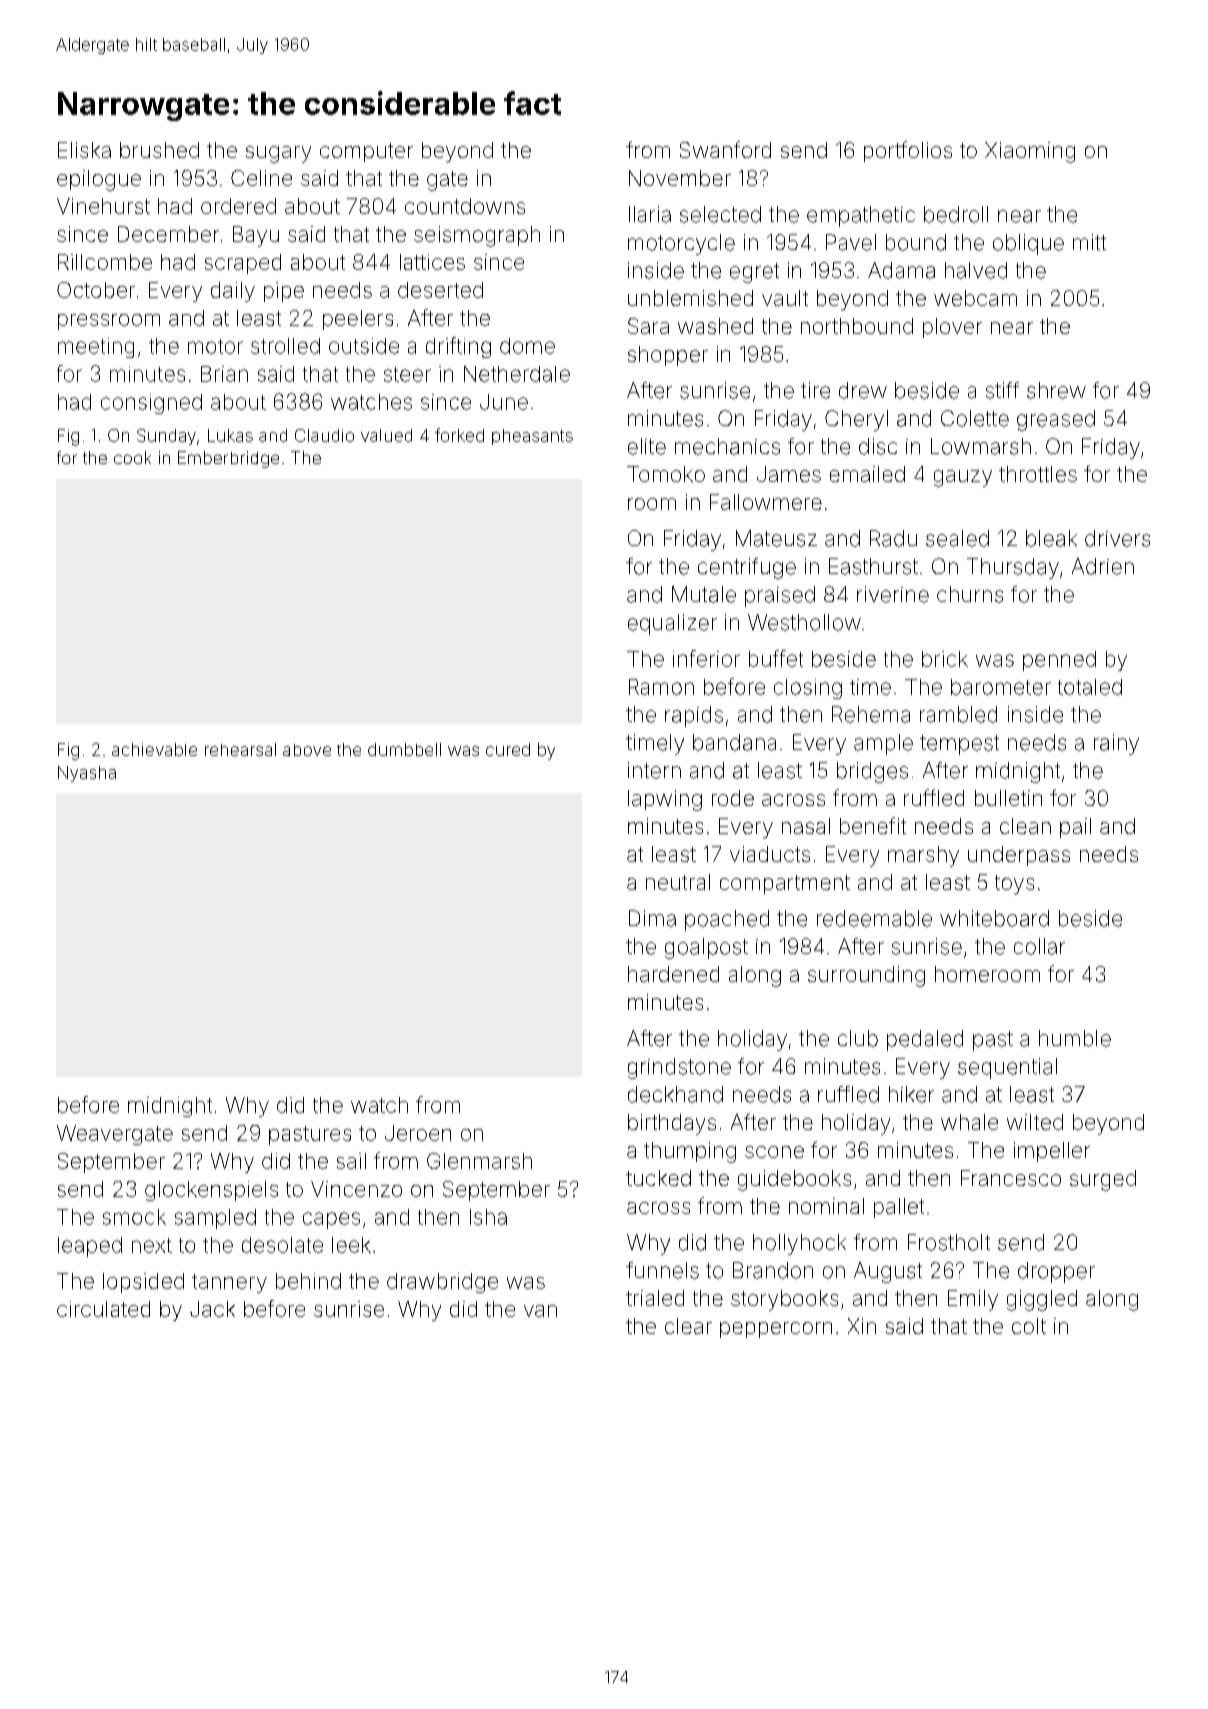 This screenshot has width=1208, height=1709. I want to click on shrew, so click(1056, 390).
